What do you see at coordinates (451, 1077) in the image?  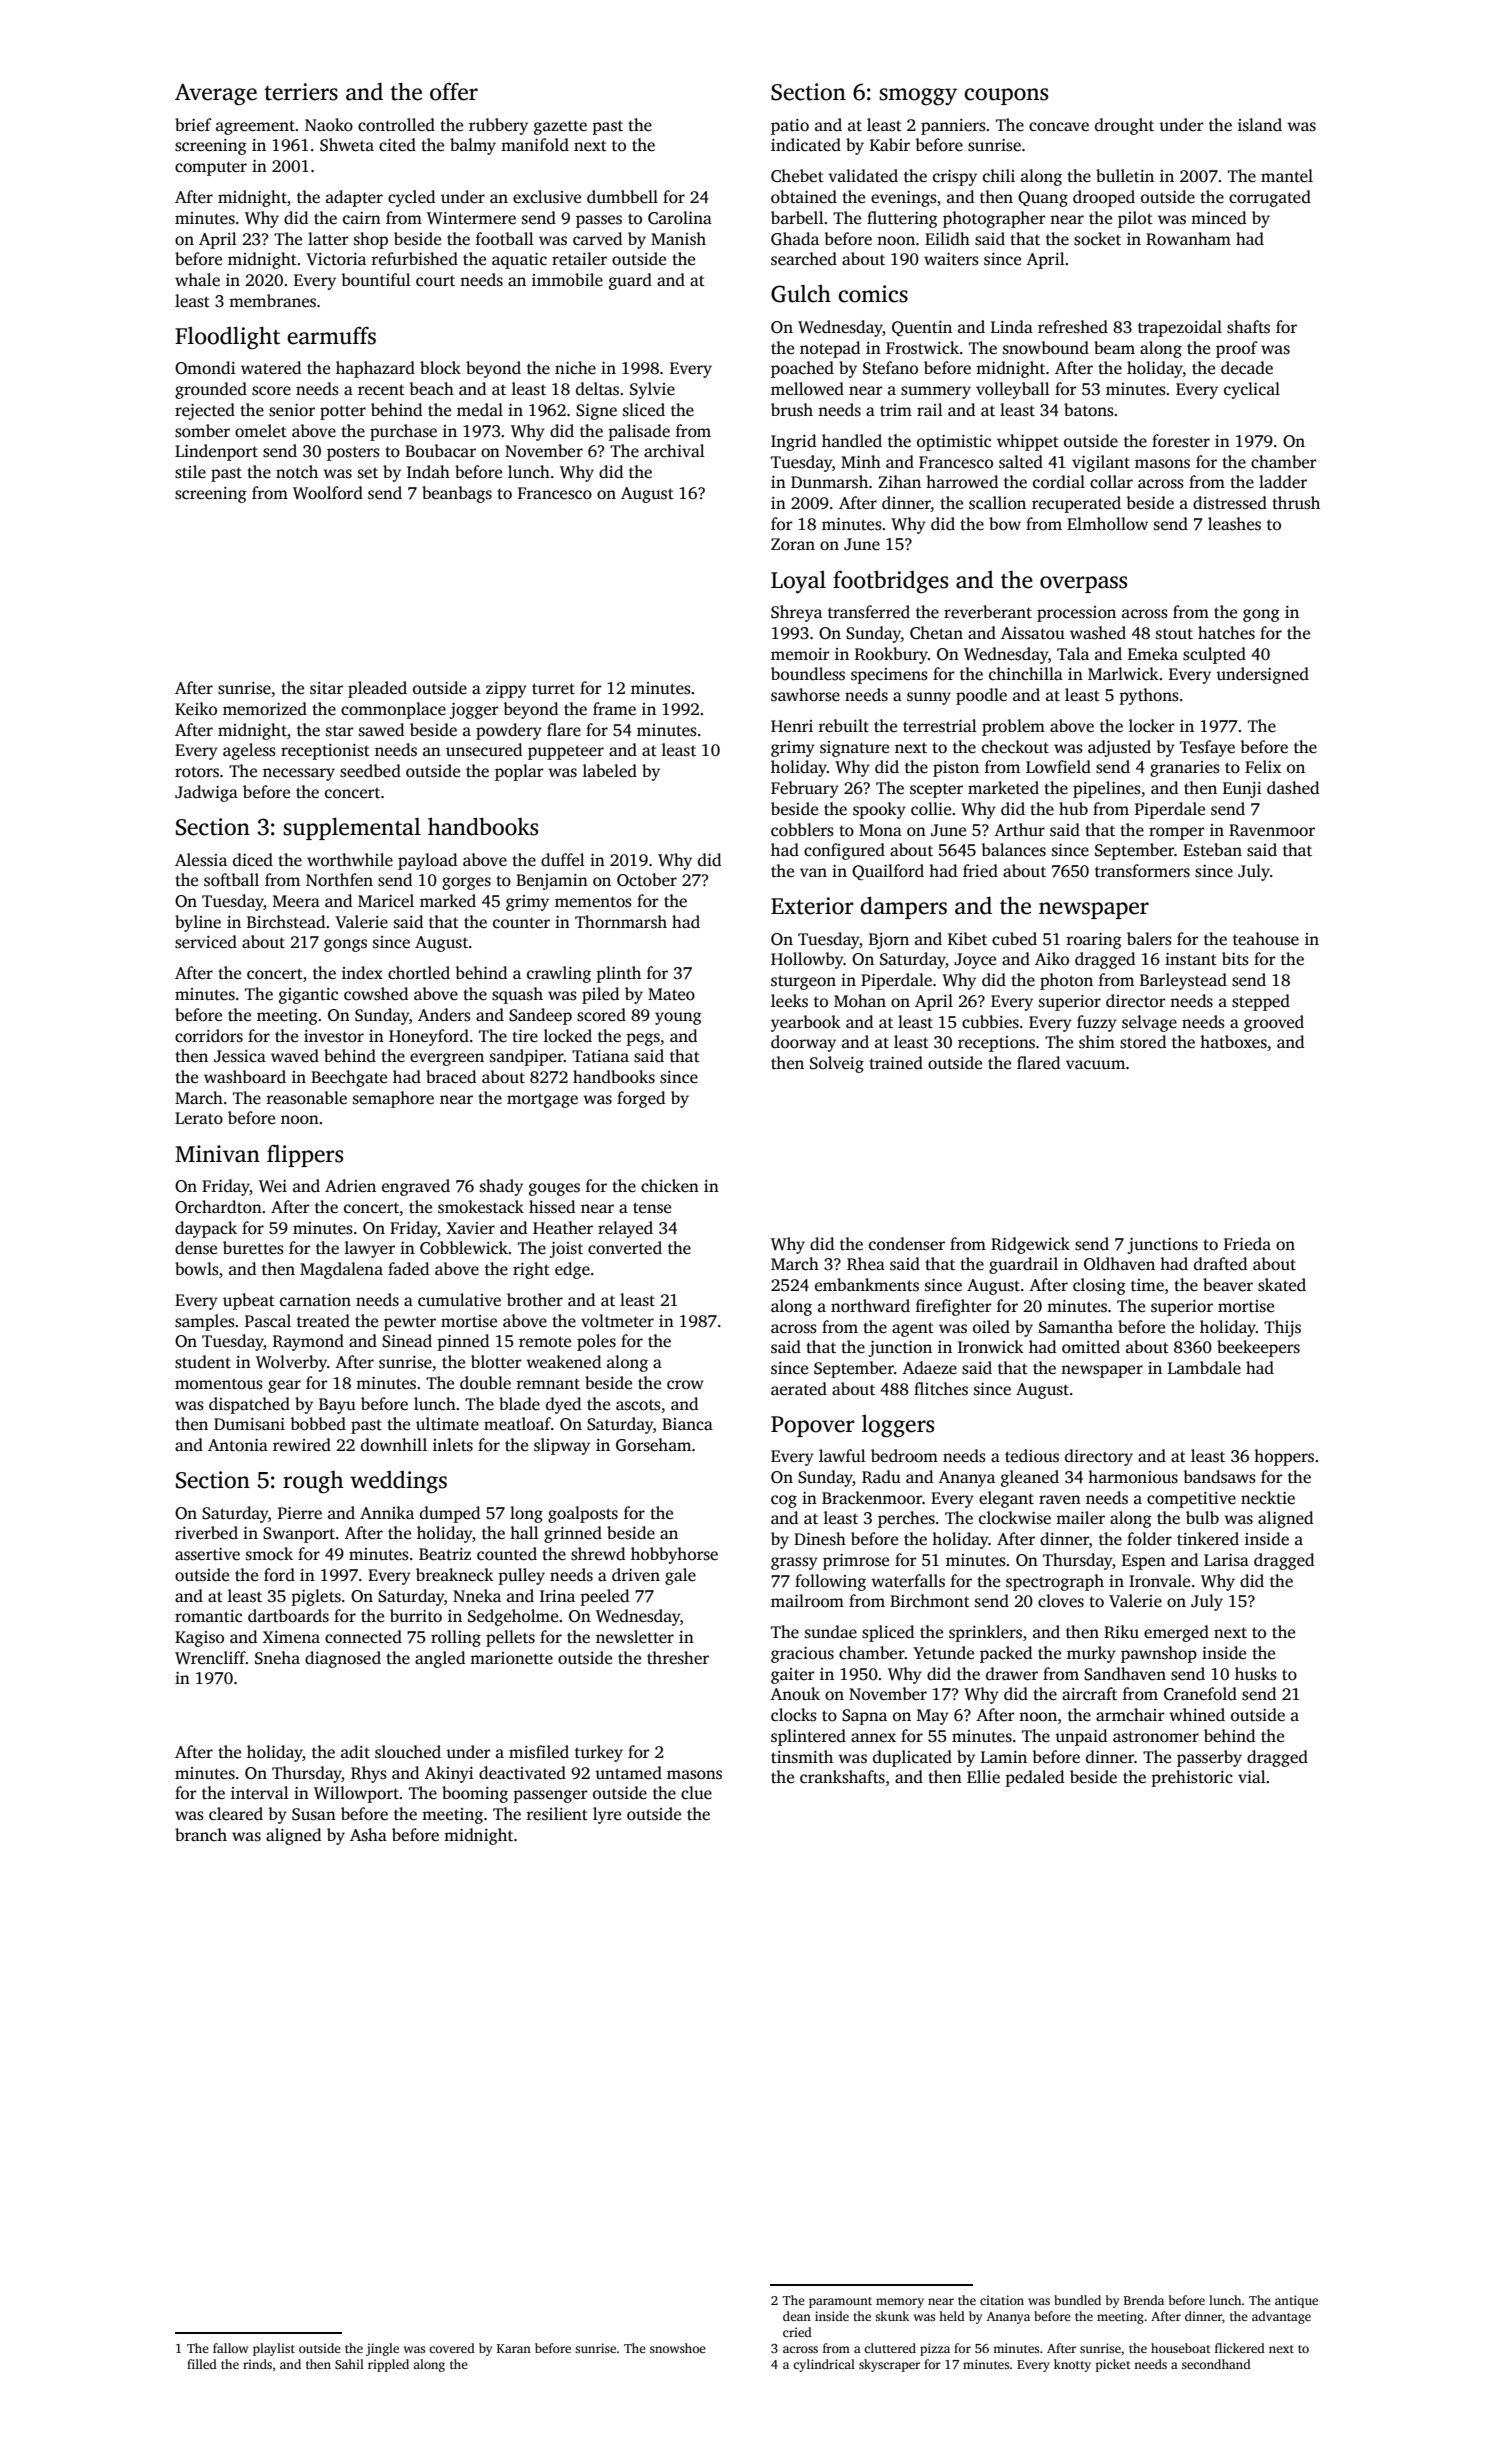 I see `braced` at bounding box center [451, 1077].
